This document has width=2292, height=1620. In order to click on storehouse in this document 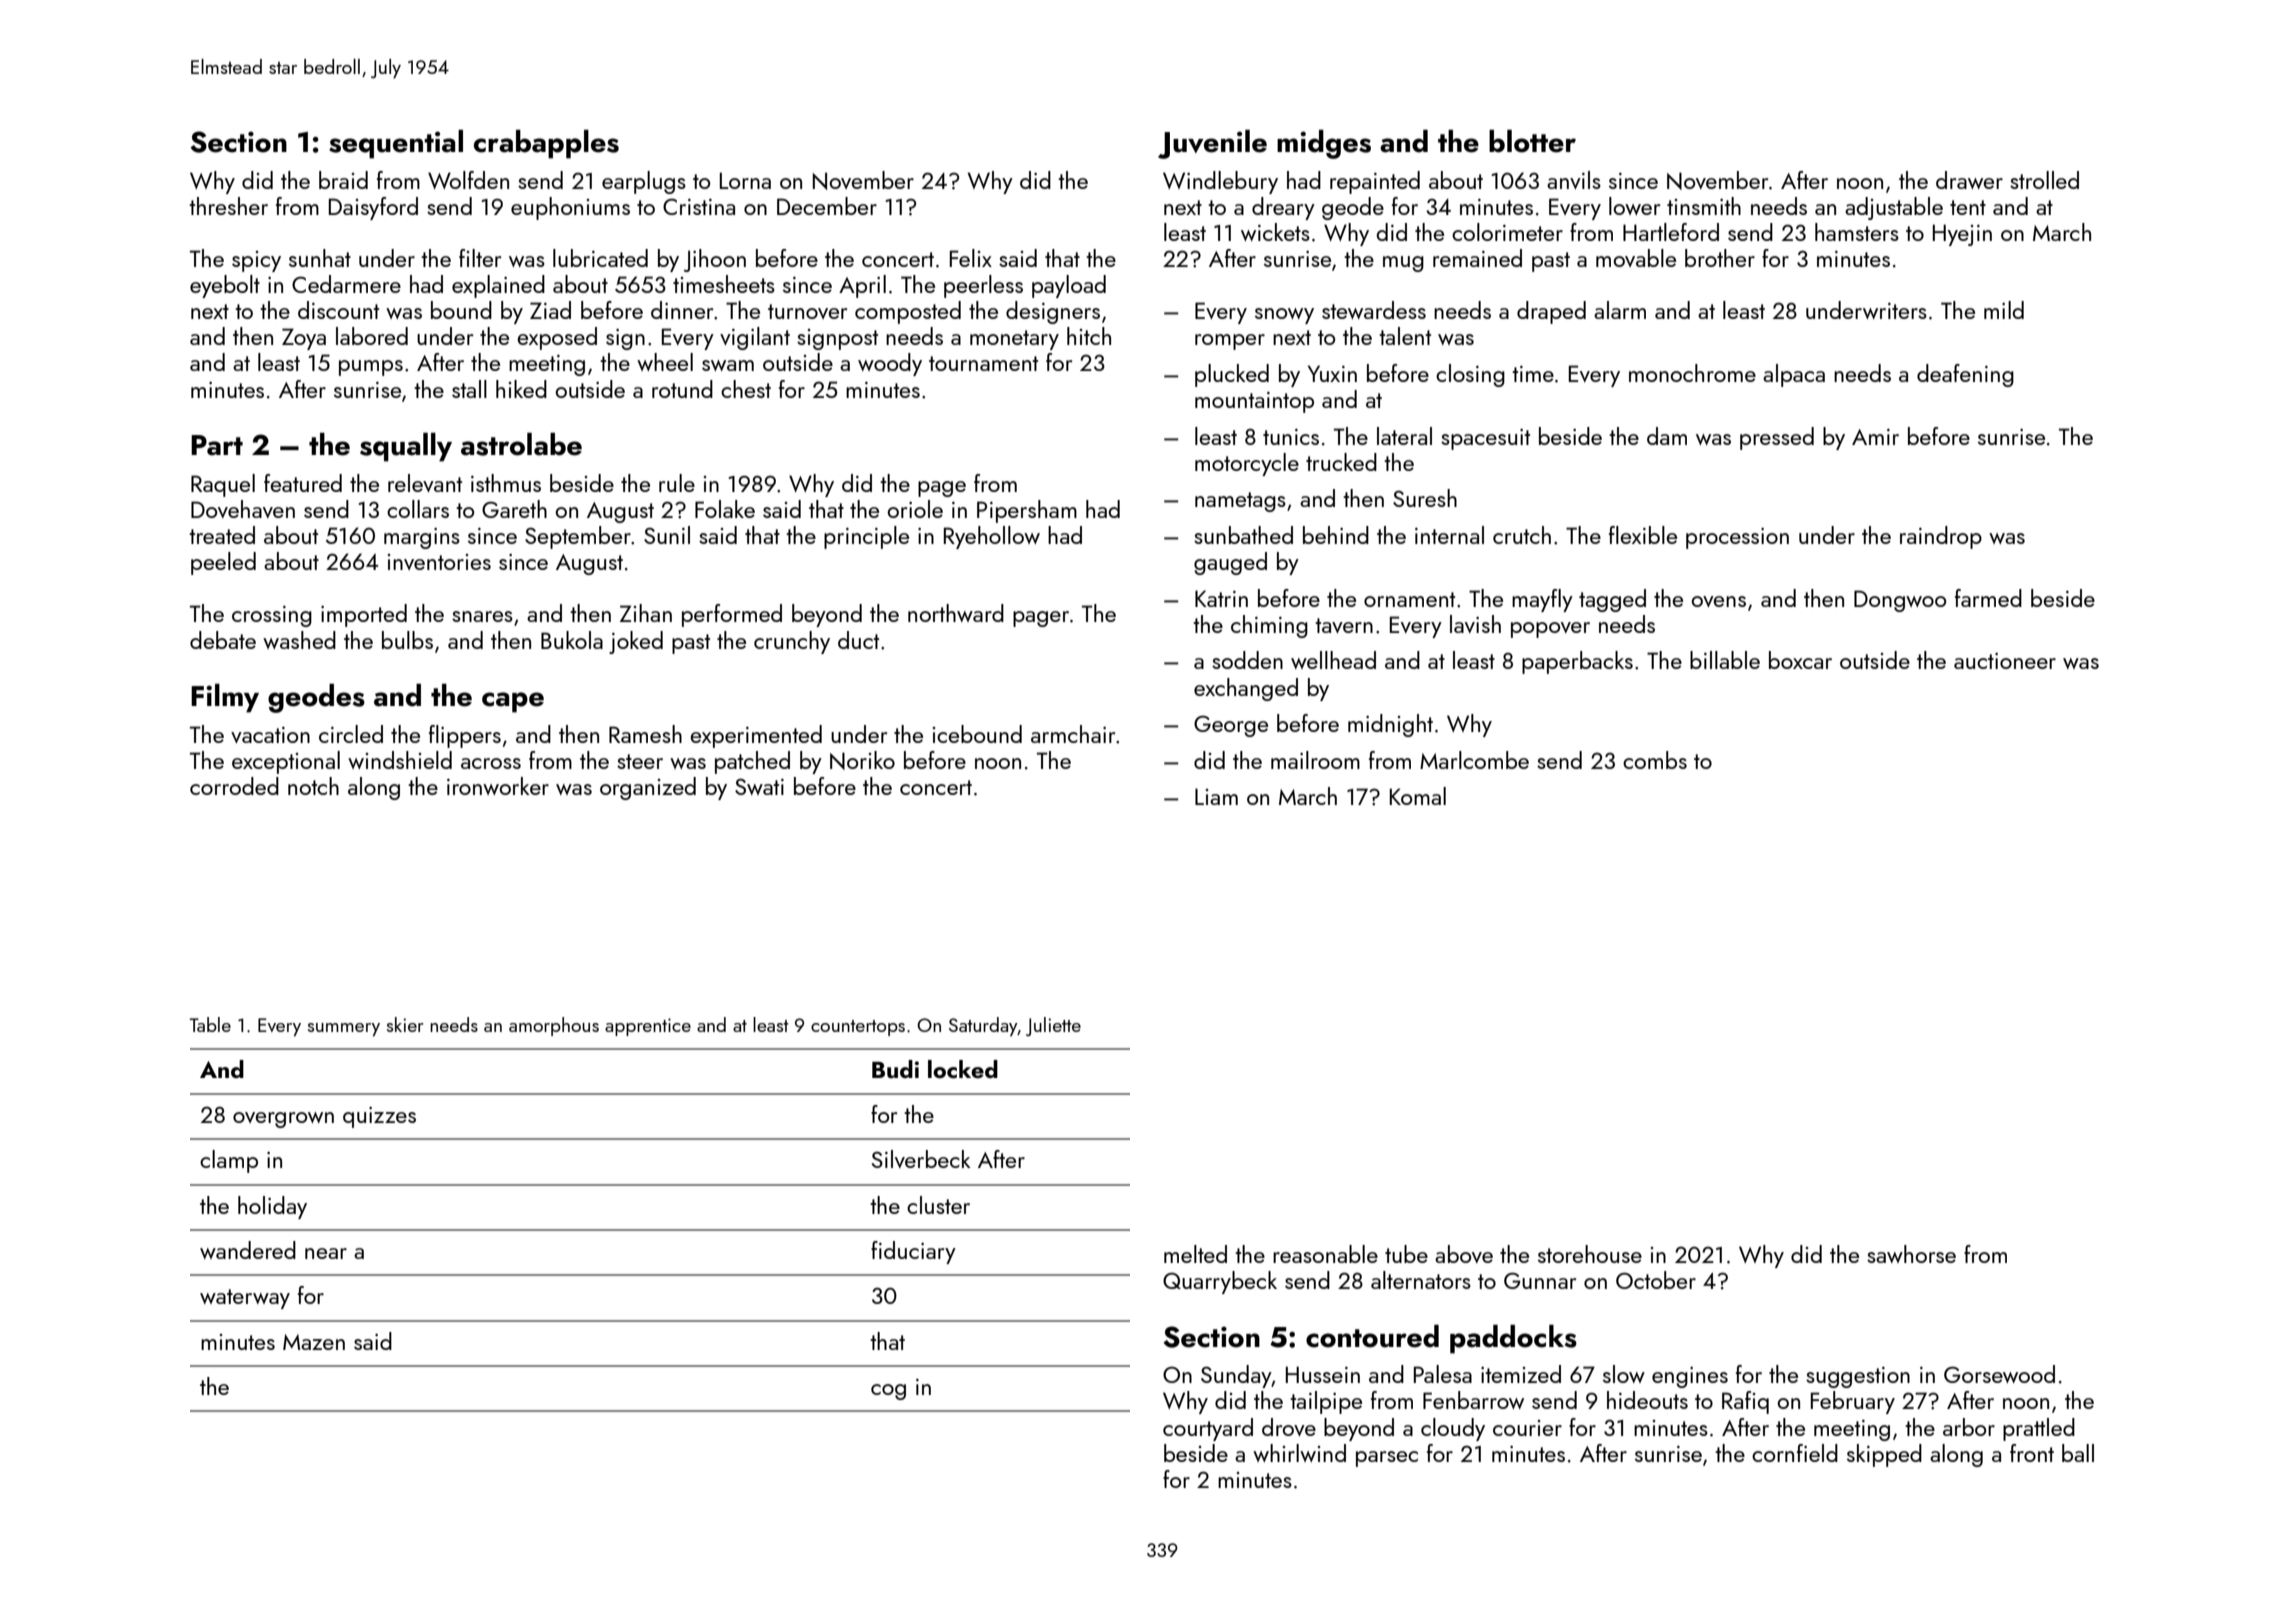, I will do `click(1590, 1254)`.
